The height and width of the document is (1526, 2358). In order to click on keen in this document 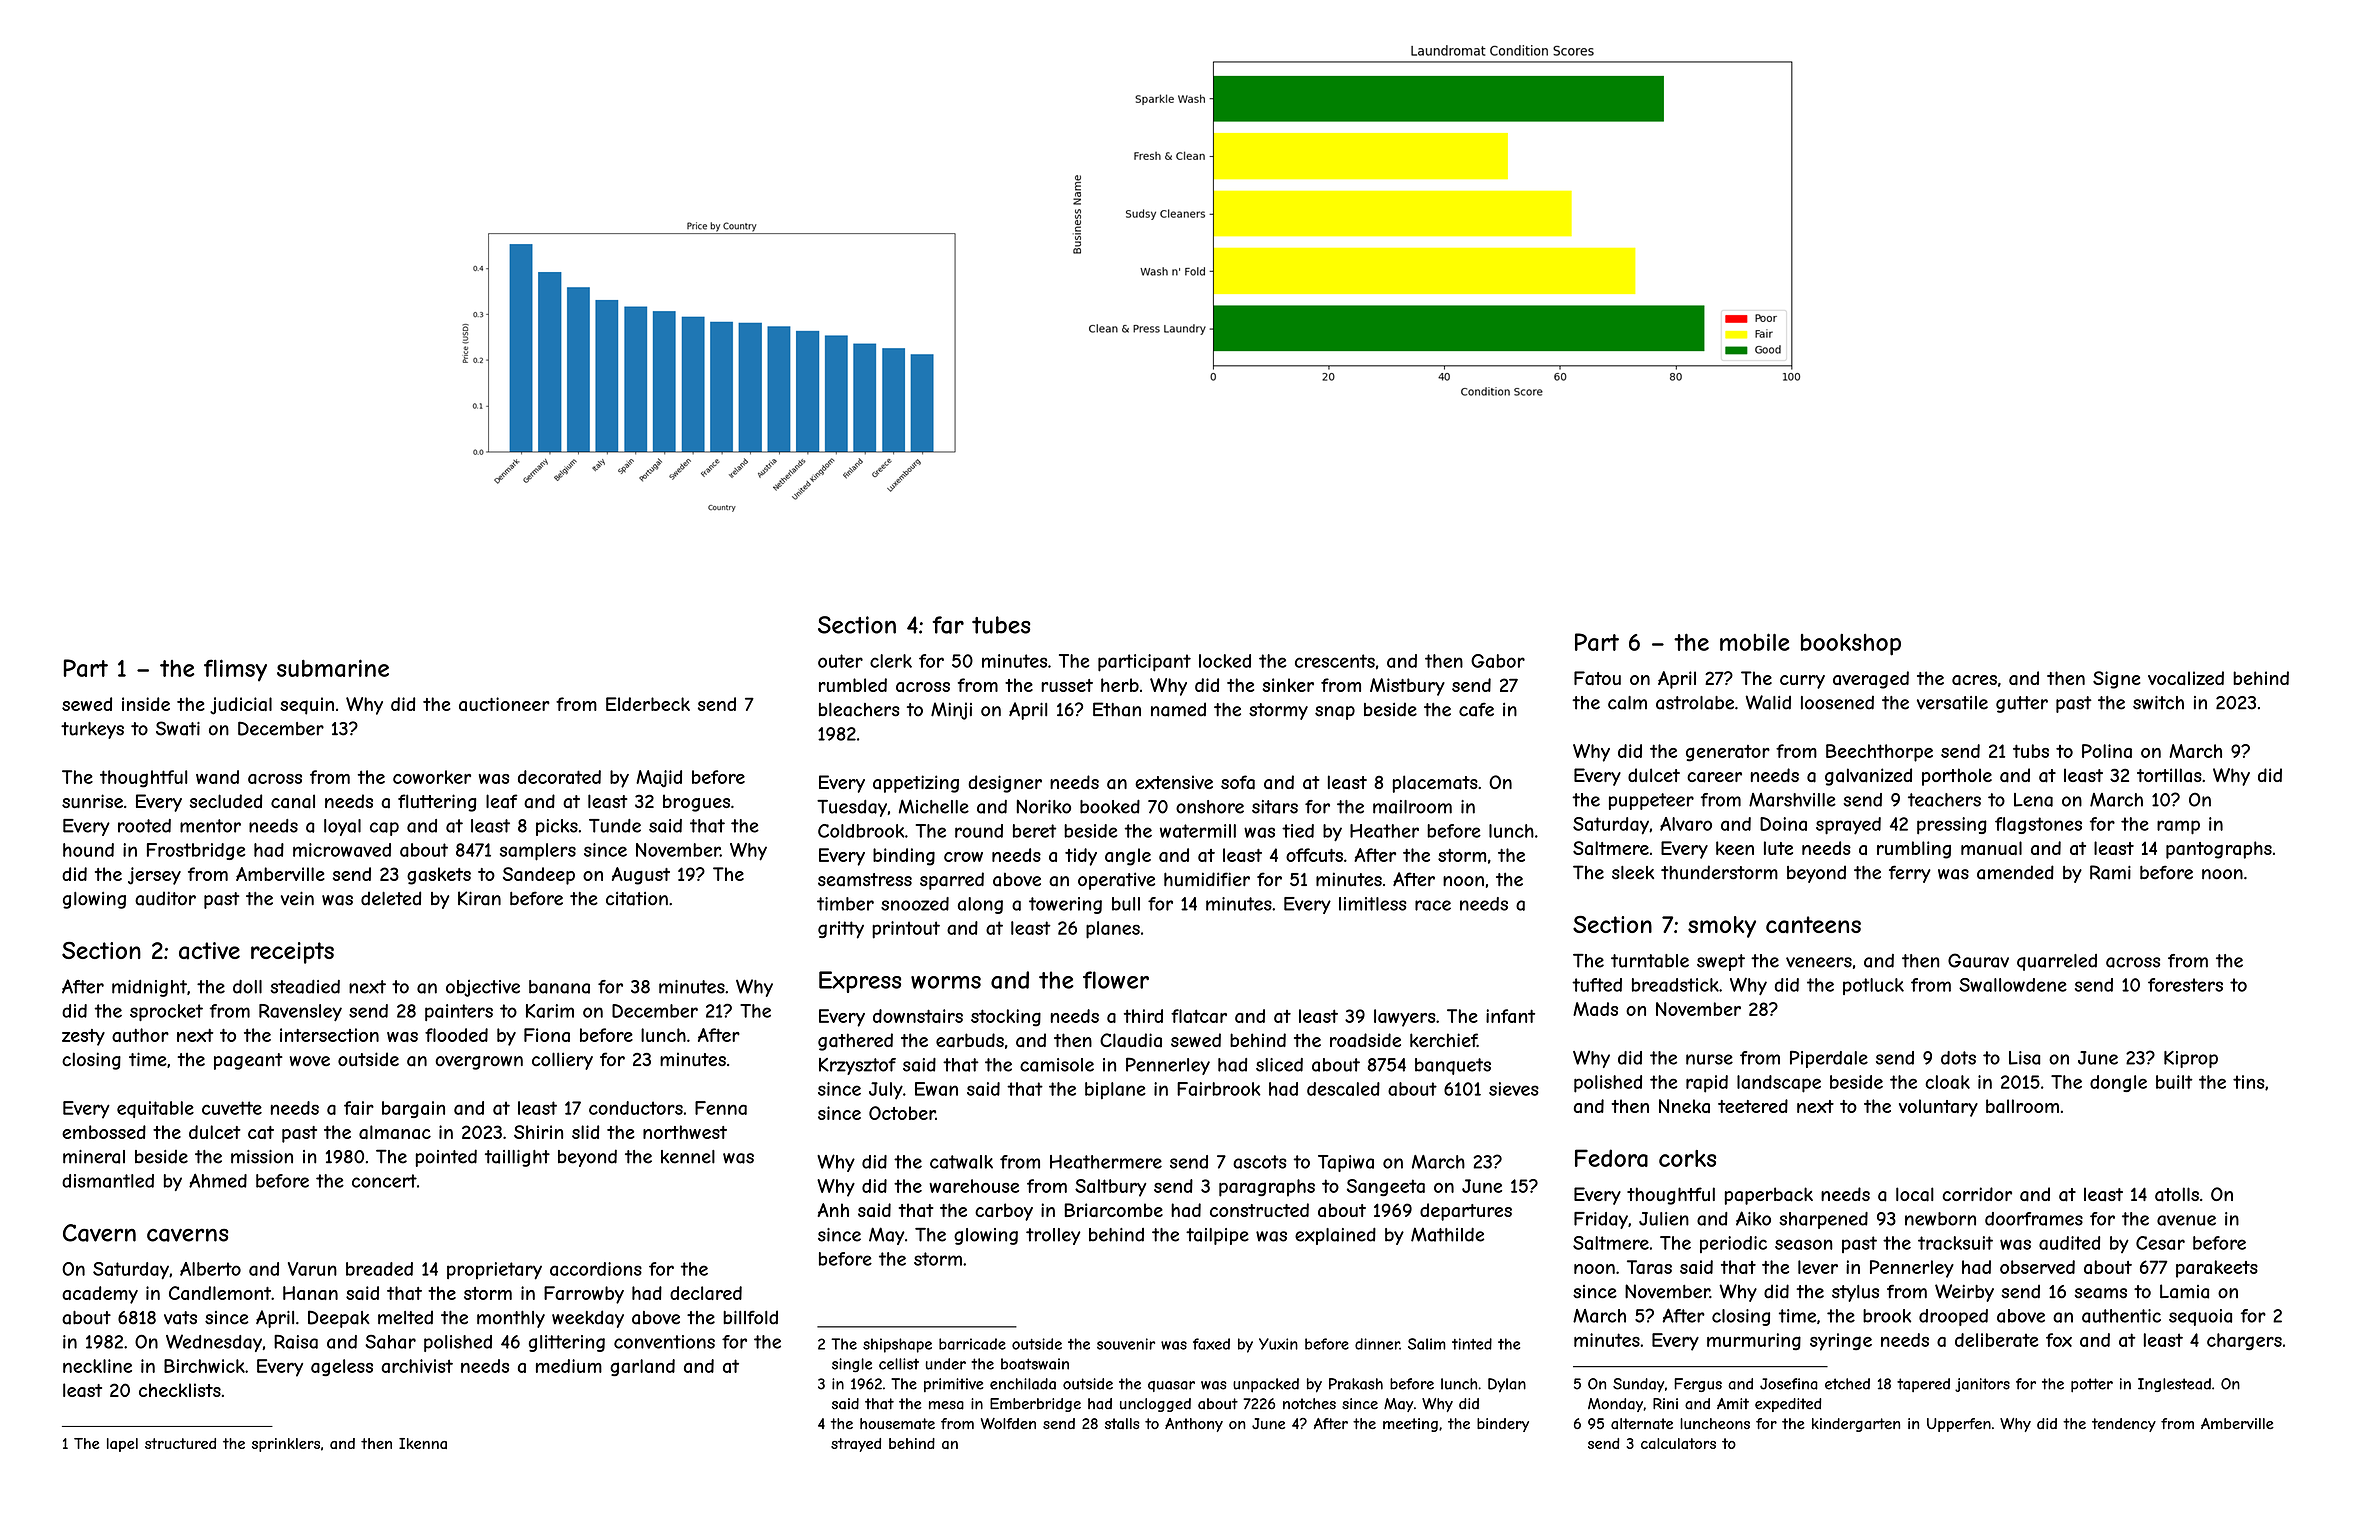, I will do `click(1735, 848)`.
